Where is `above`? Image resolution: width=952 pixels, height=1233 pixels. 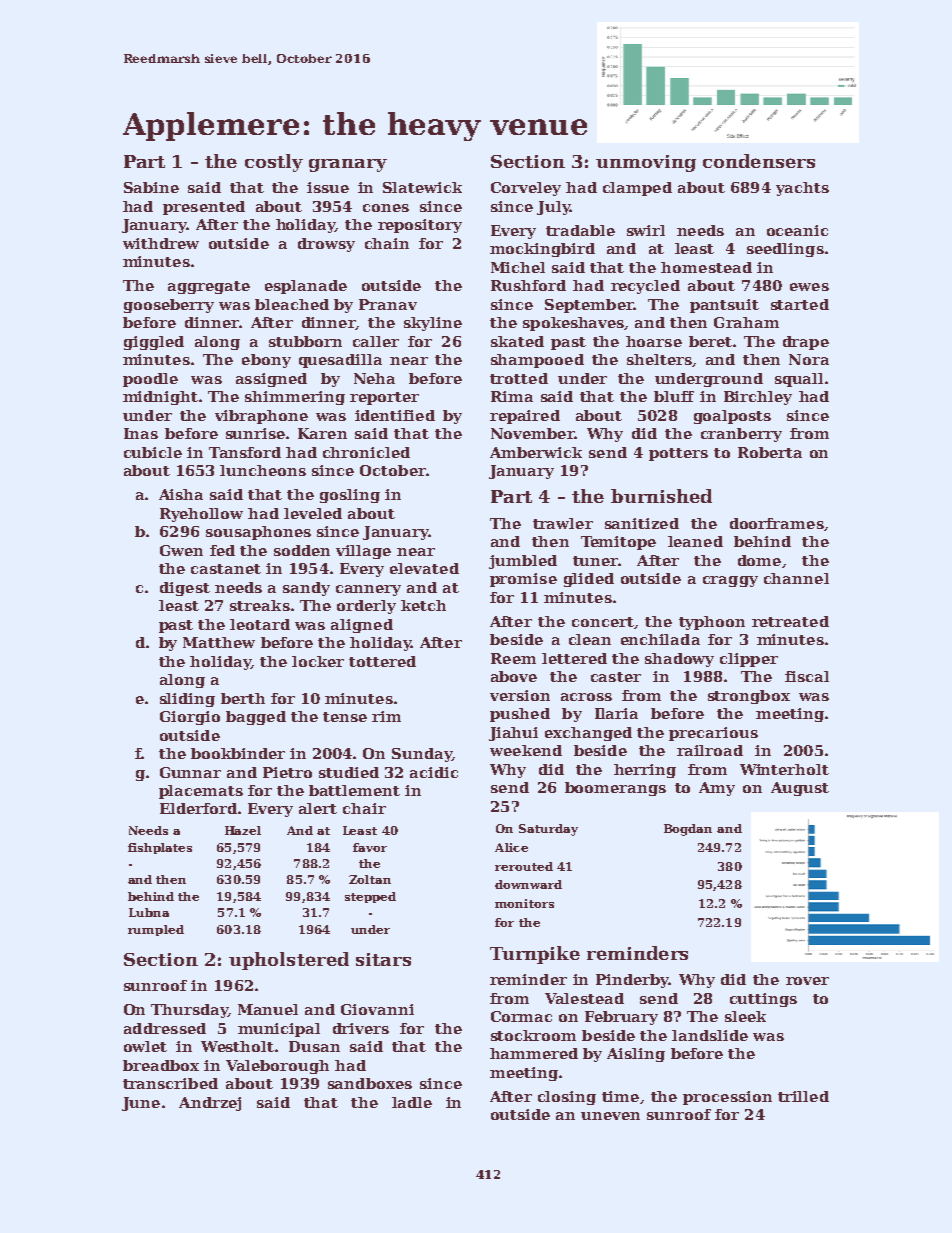 above is located at coordinates (514, 676).
